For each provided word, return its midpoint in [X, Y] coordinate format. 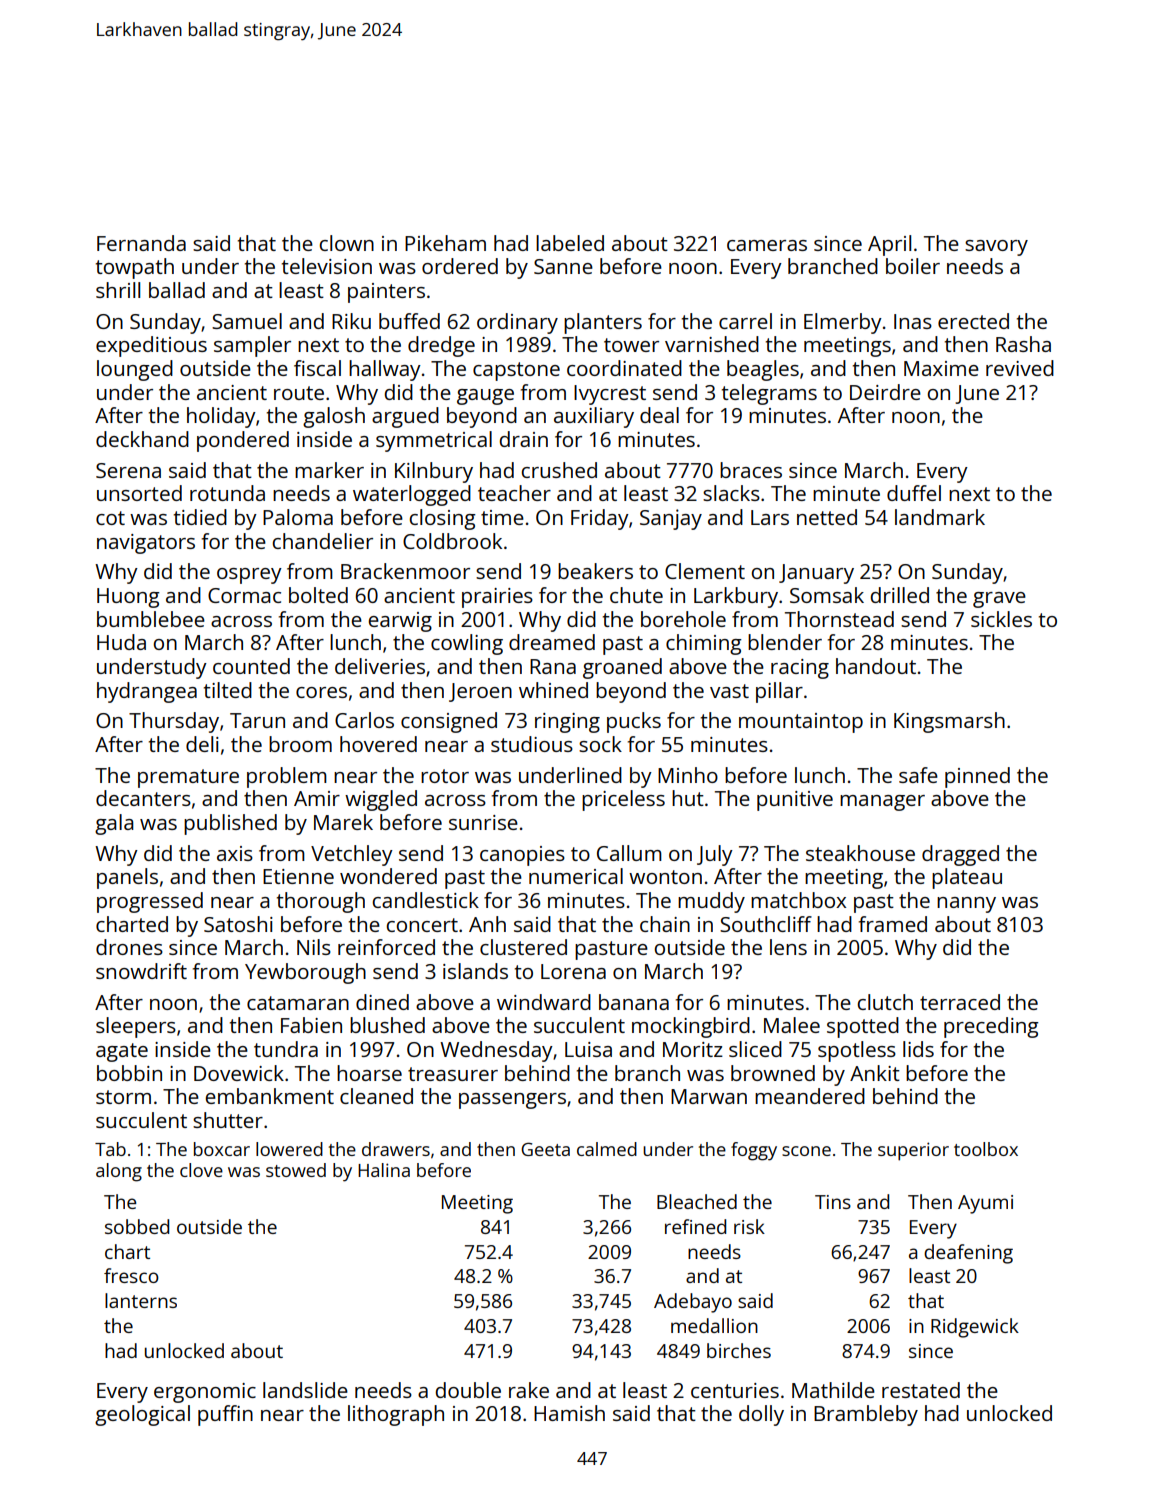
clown [346, 243]
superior [913, 1151]
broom [300, 744]
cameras [767, 245]
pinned [977, 777]
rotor [445, 776]
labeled [570, 243]
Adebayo [693, 1303]
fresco [131, 1275]
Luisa [588, 1049]
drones [129, 947]
